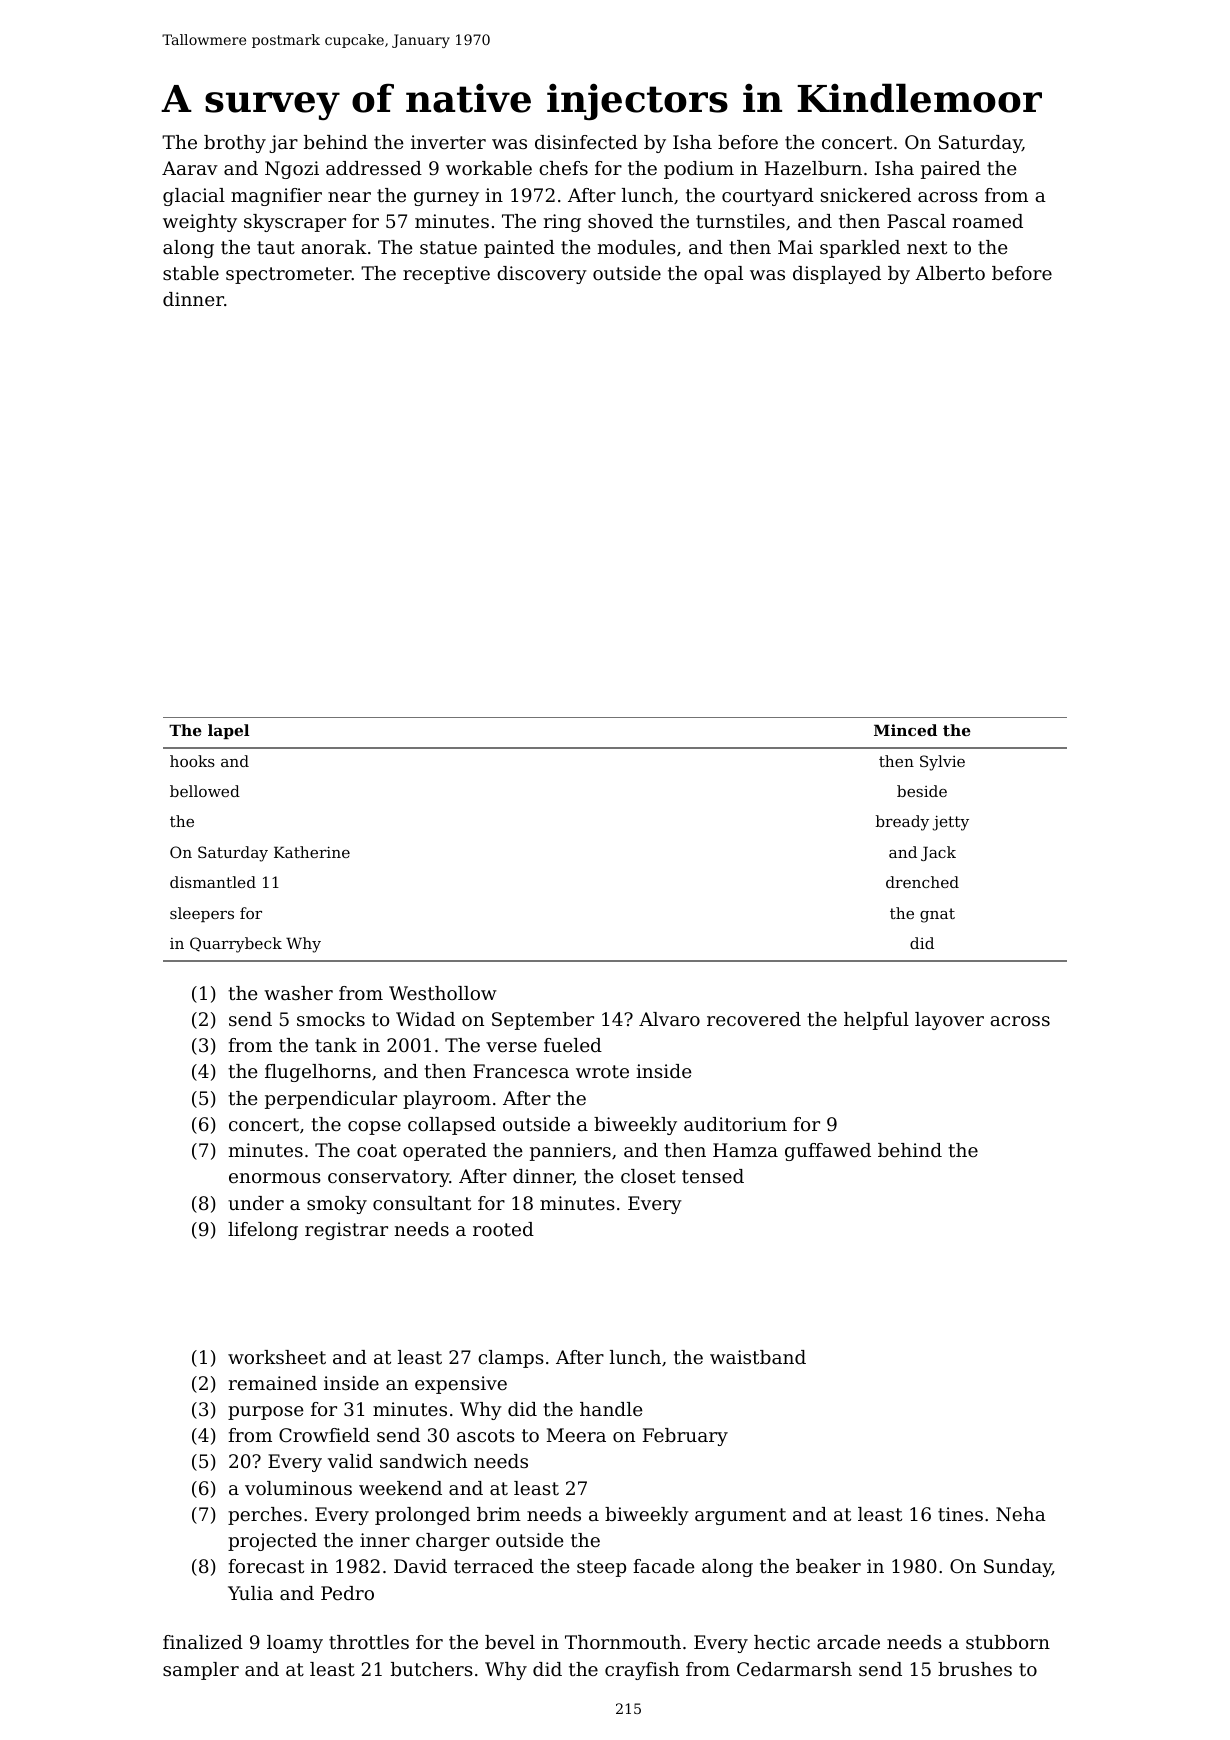 The image size is (1230, 1740). I want to click on sampler, so click(201, 1671).
